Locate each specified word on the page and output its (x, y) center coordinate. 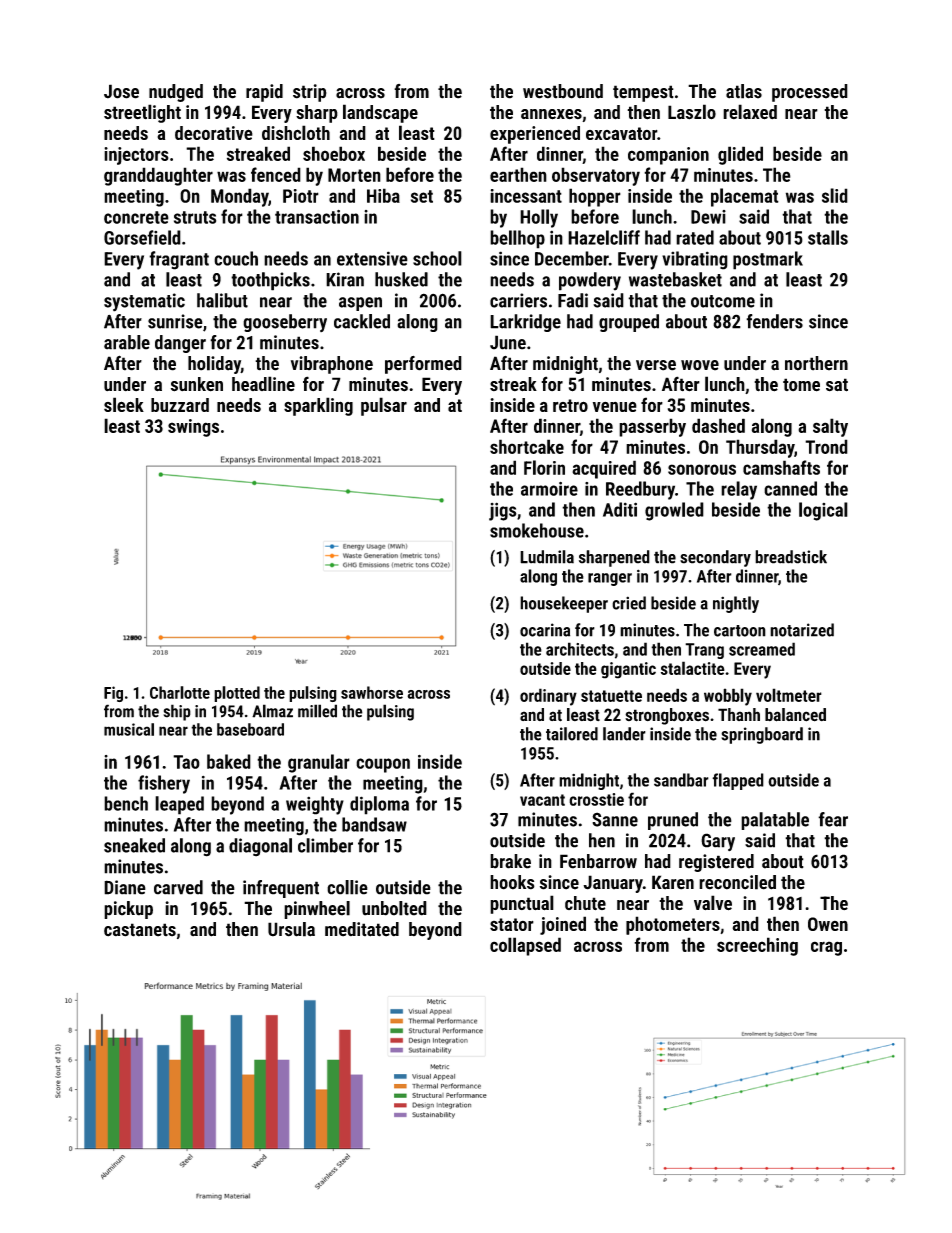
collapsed (525, 946)
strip (310, 93)
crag (826, 948)
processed (810, 93)
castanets (140, 930)
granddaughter (158, 176)
